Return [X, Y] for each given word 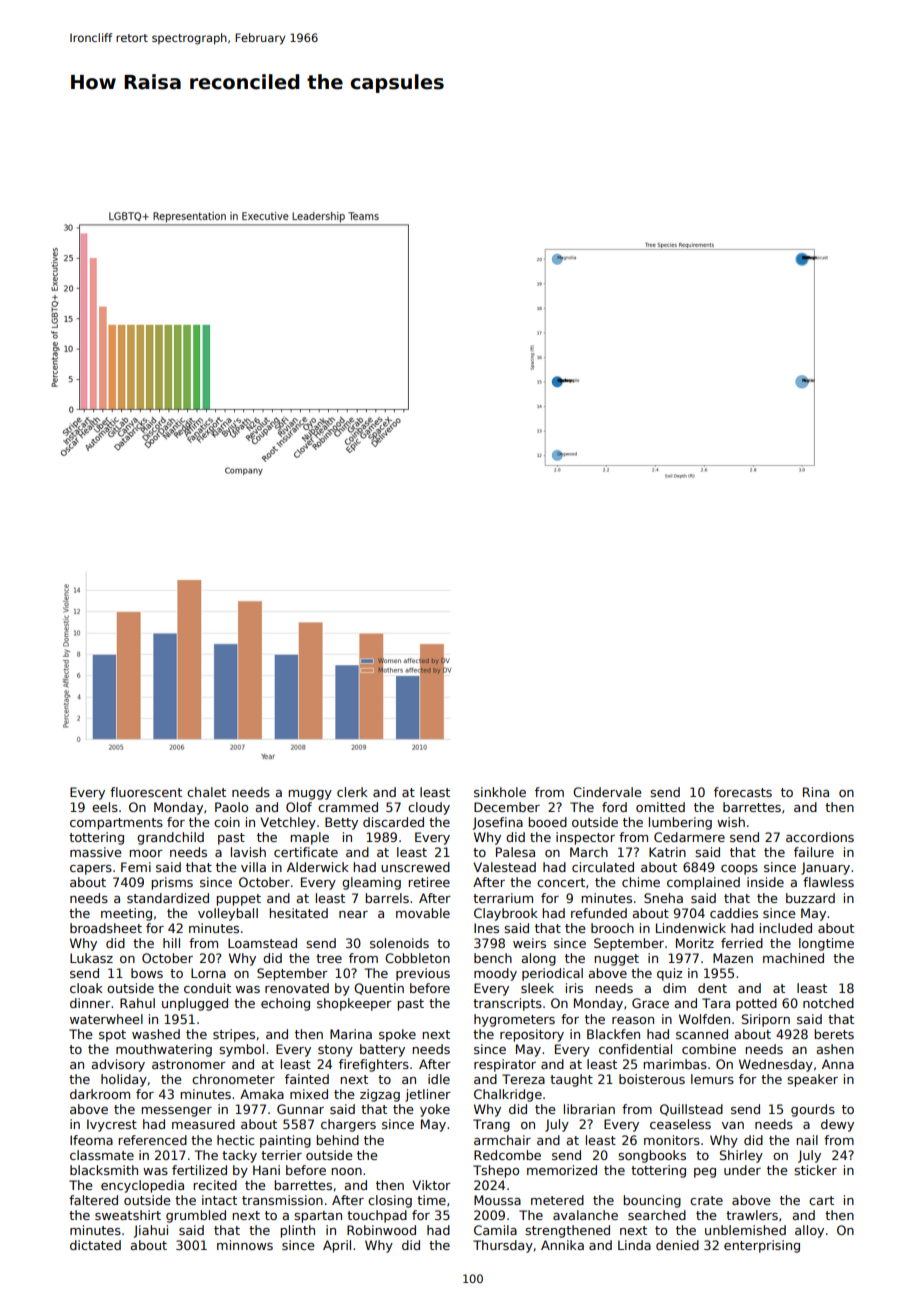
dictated [95, 1245]
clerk [352, 792]
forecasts [743, 792]
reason [633, 1020]
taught [571, 1080]
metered [557, 1200]
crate [706, 1200]
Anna [838, 1064]
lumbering [680, 823]
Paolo [231, 807]
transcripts [507, 1004]
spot [112, 1036]
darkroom [100, 1094]
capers [91, 870]
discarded [393, 822]
